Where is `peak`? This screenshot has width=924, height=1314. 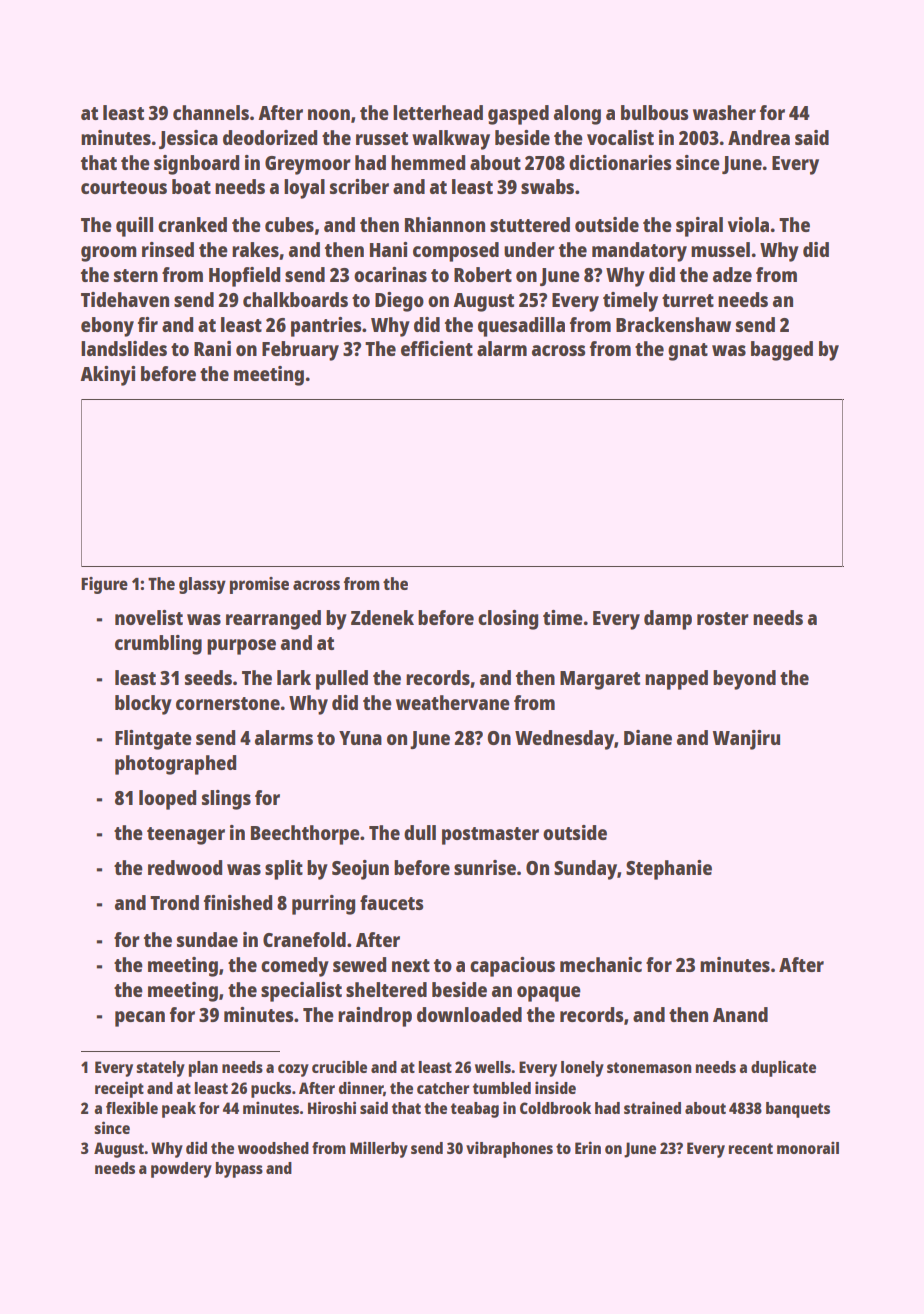 peak is located at coordinates (179, 1110).
